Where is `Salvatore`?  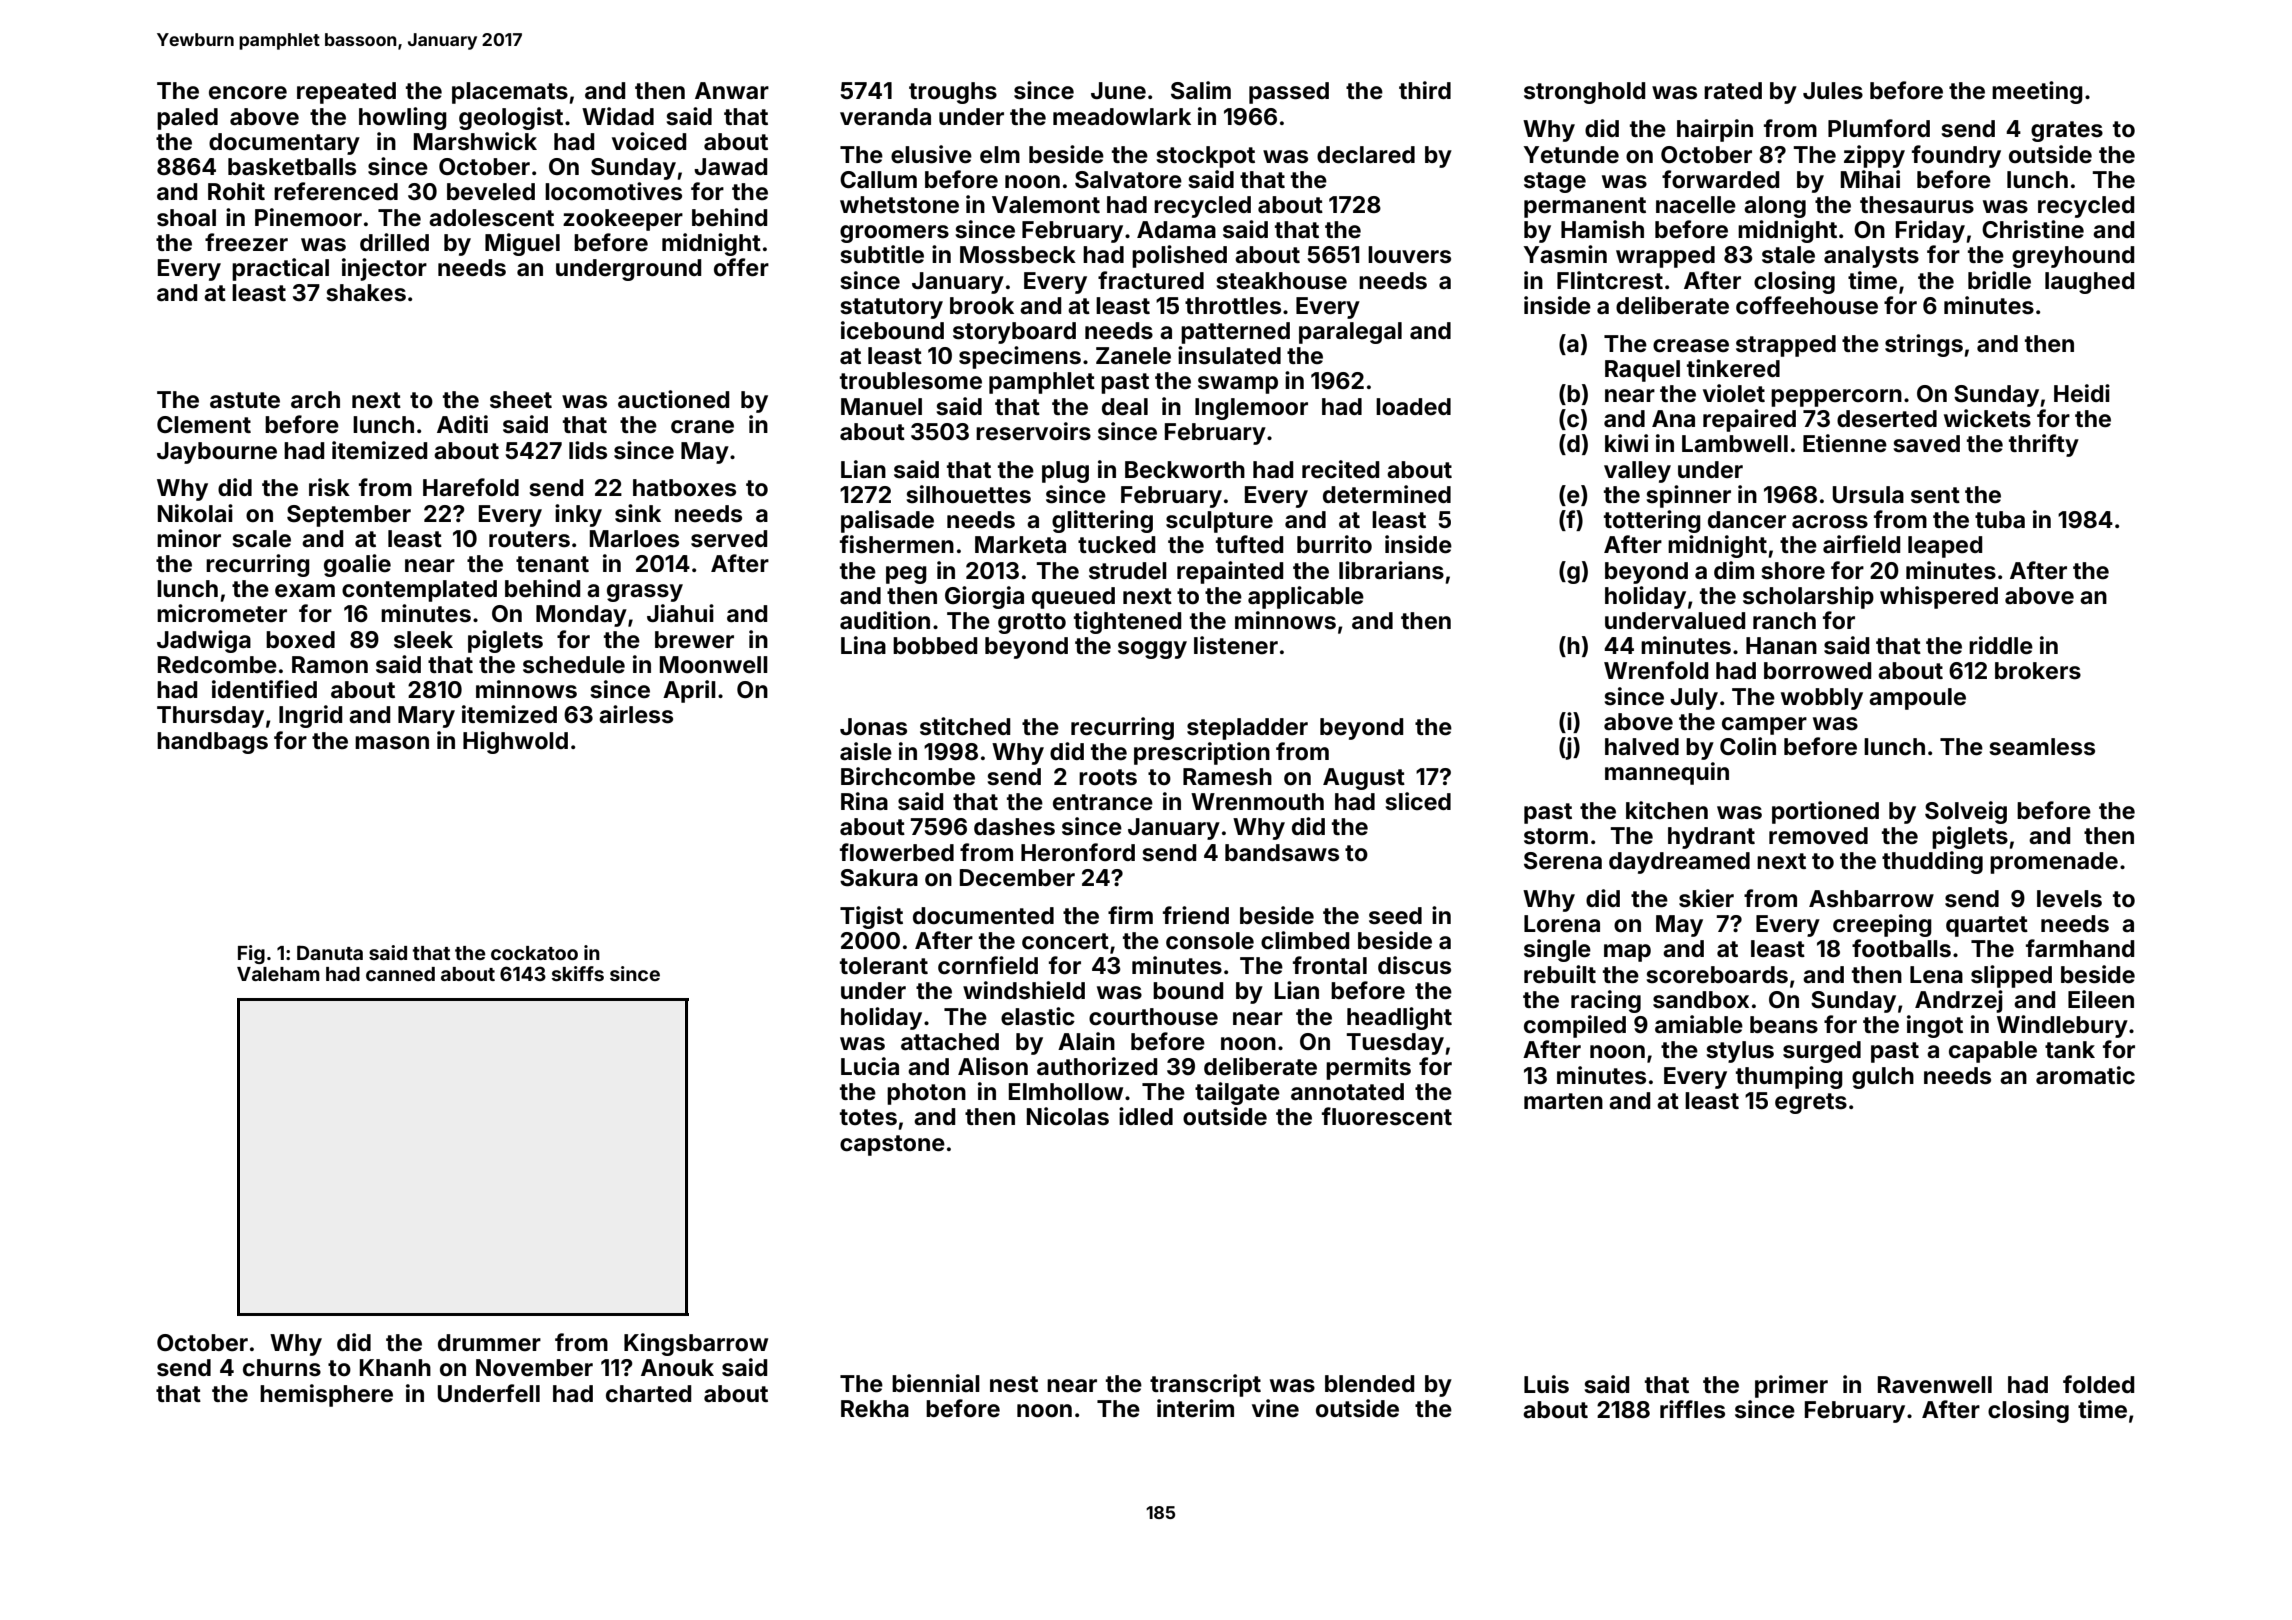
Salvatore is located at coordinates (1128, 180).
